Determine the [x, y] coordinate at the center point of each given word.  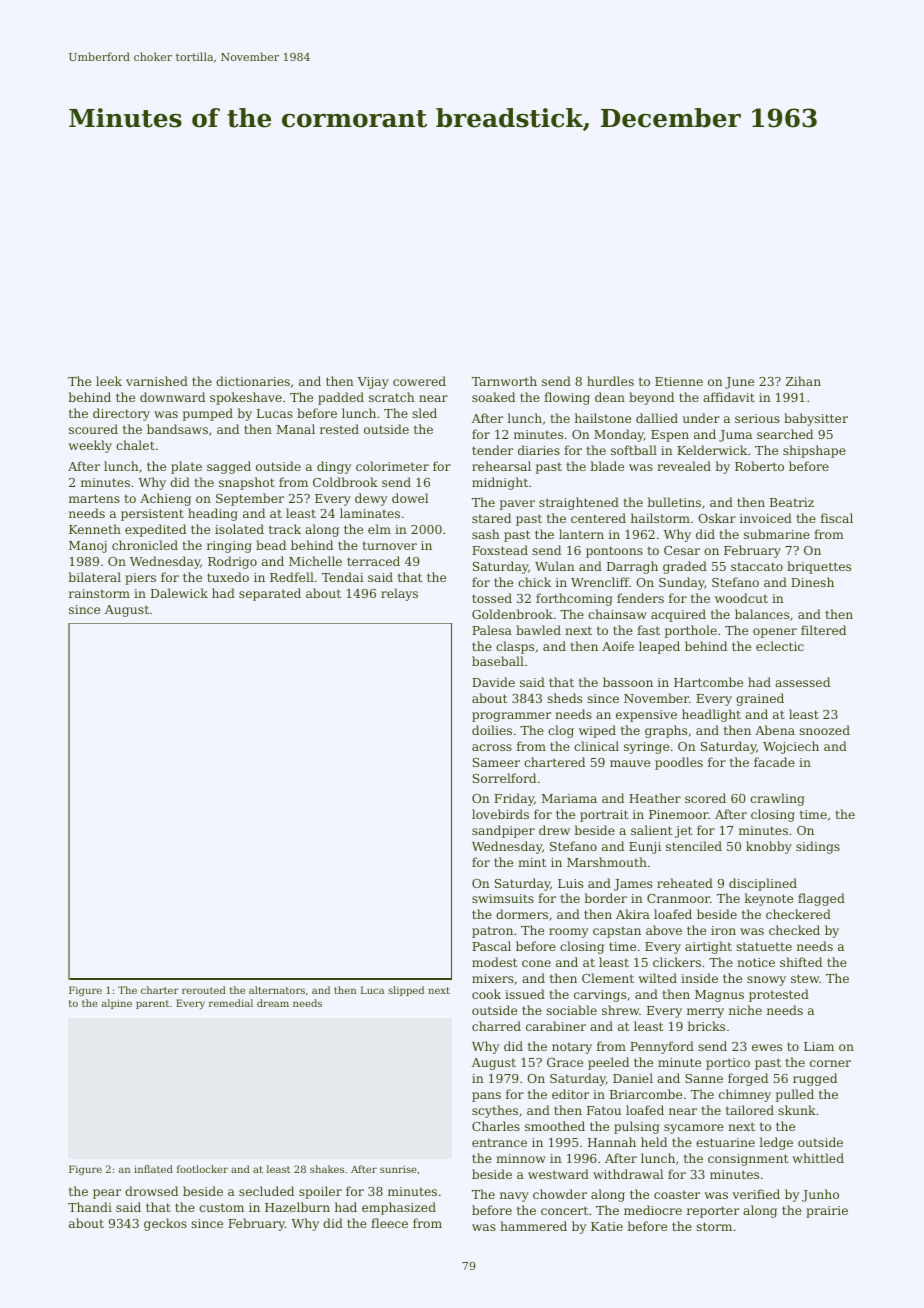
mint [532, 862]
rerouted [204, 990]
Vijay [373, 383]
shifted [801, 962]
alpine [117, 1004]
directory [121, 414]
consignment [748, 1160]
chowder [560, 1194]
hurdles [610, 381]
